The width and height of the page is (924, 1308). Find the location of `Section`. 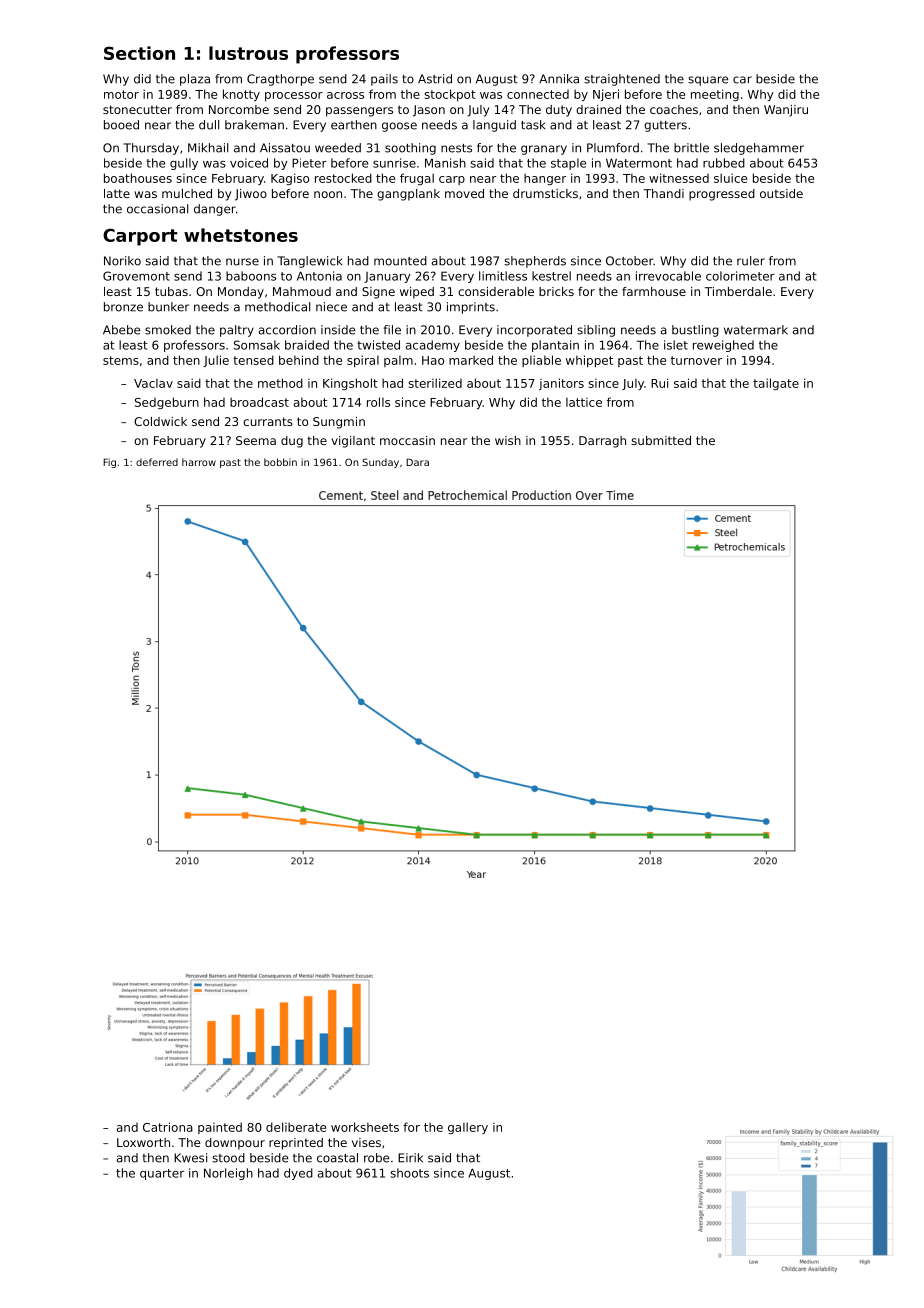

Section is located at coordinates (139, 53).
